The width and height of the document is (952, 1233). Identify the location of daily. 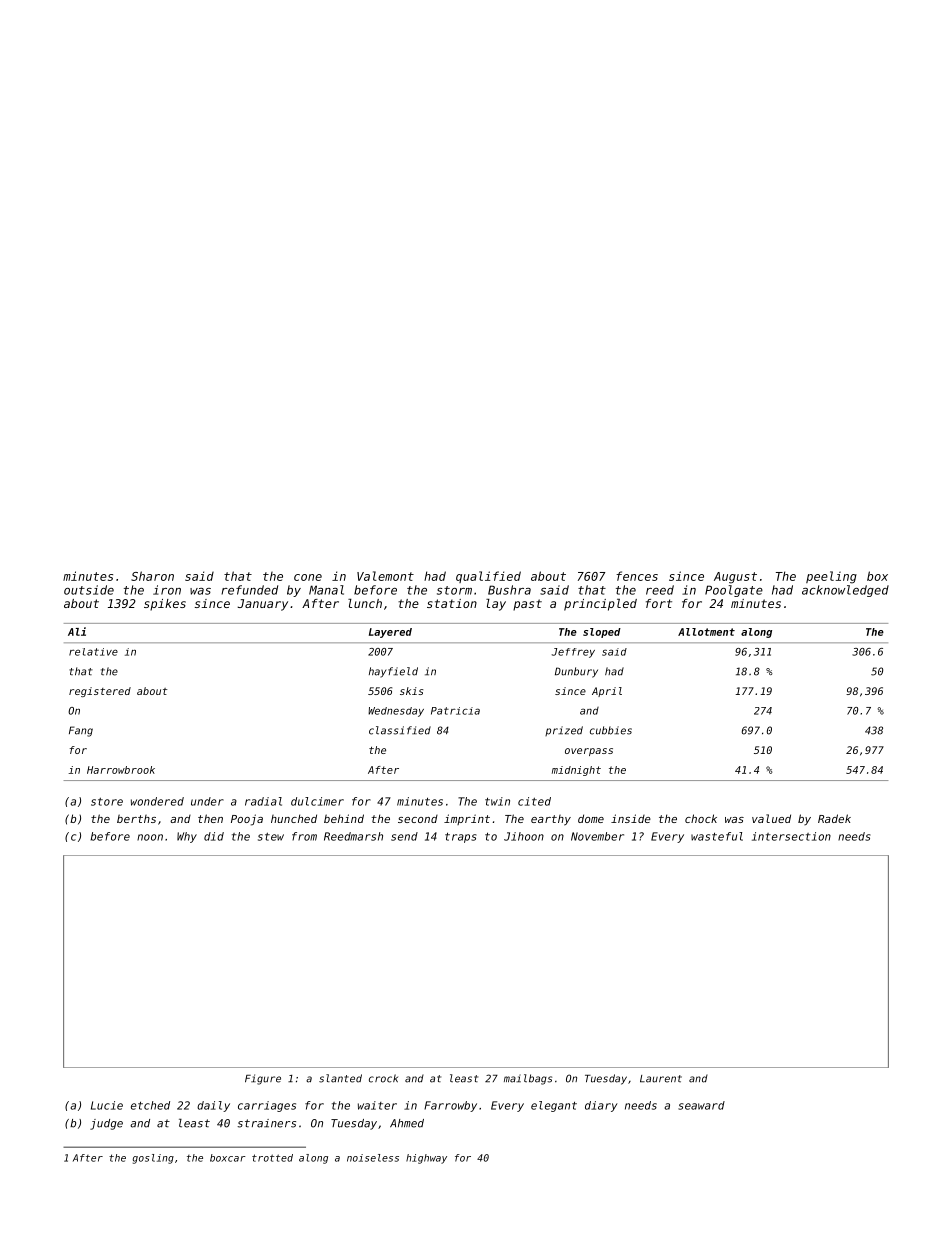
(213, 1106).
